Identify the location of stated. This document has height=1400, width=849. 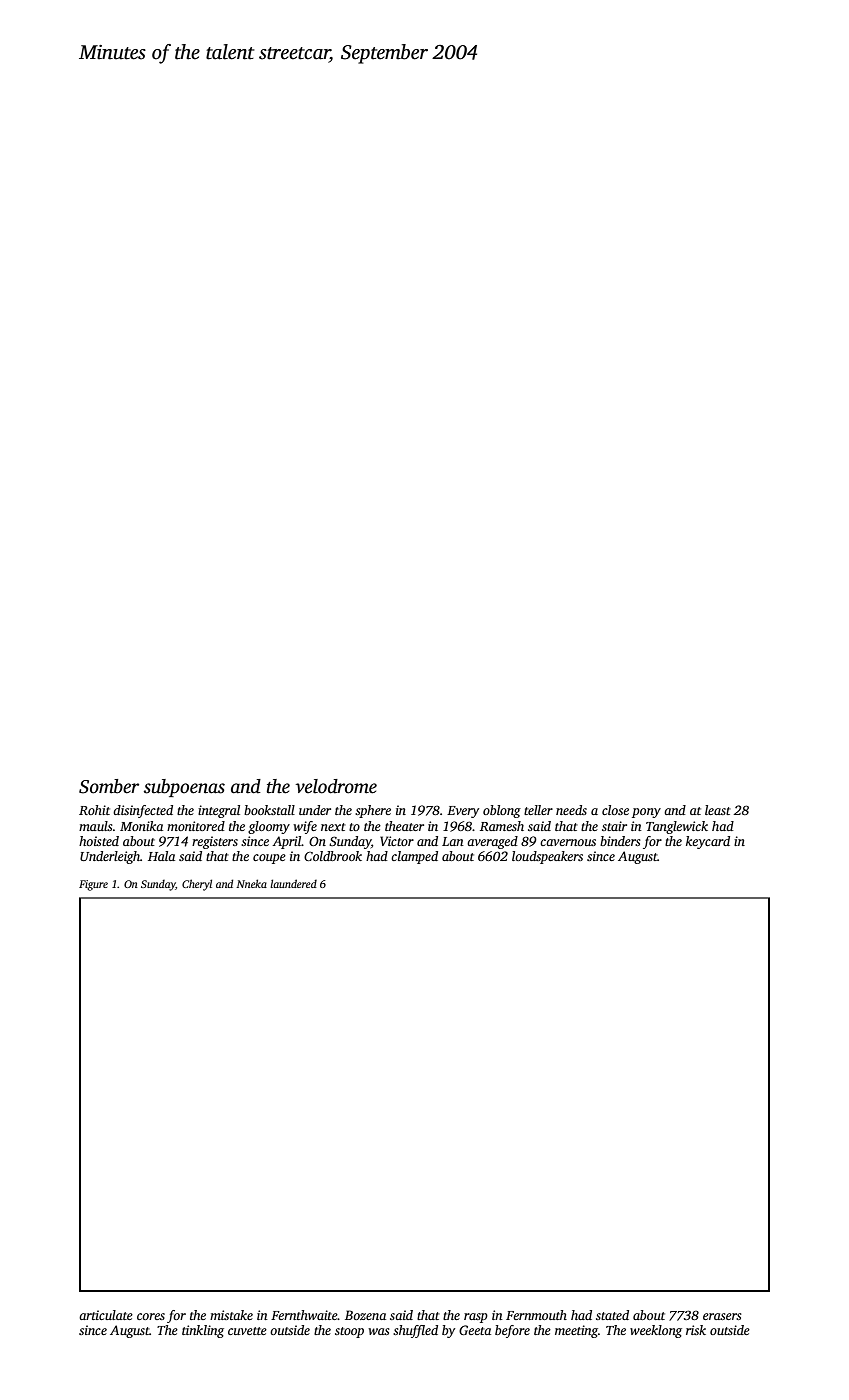
(612, 1315).
